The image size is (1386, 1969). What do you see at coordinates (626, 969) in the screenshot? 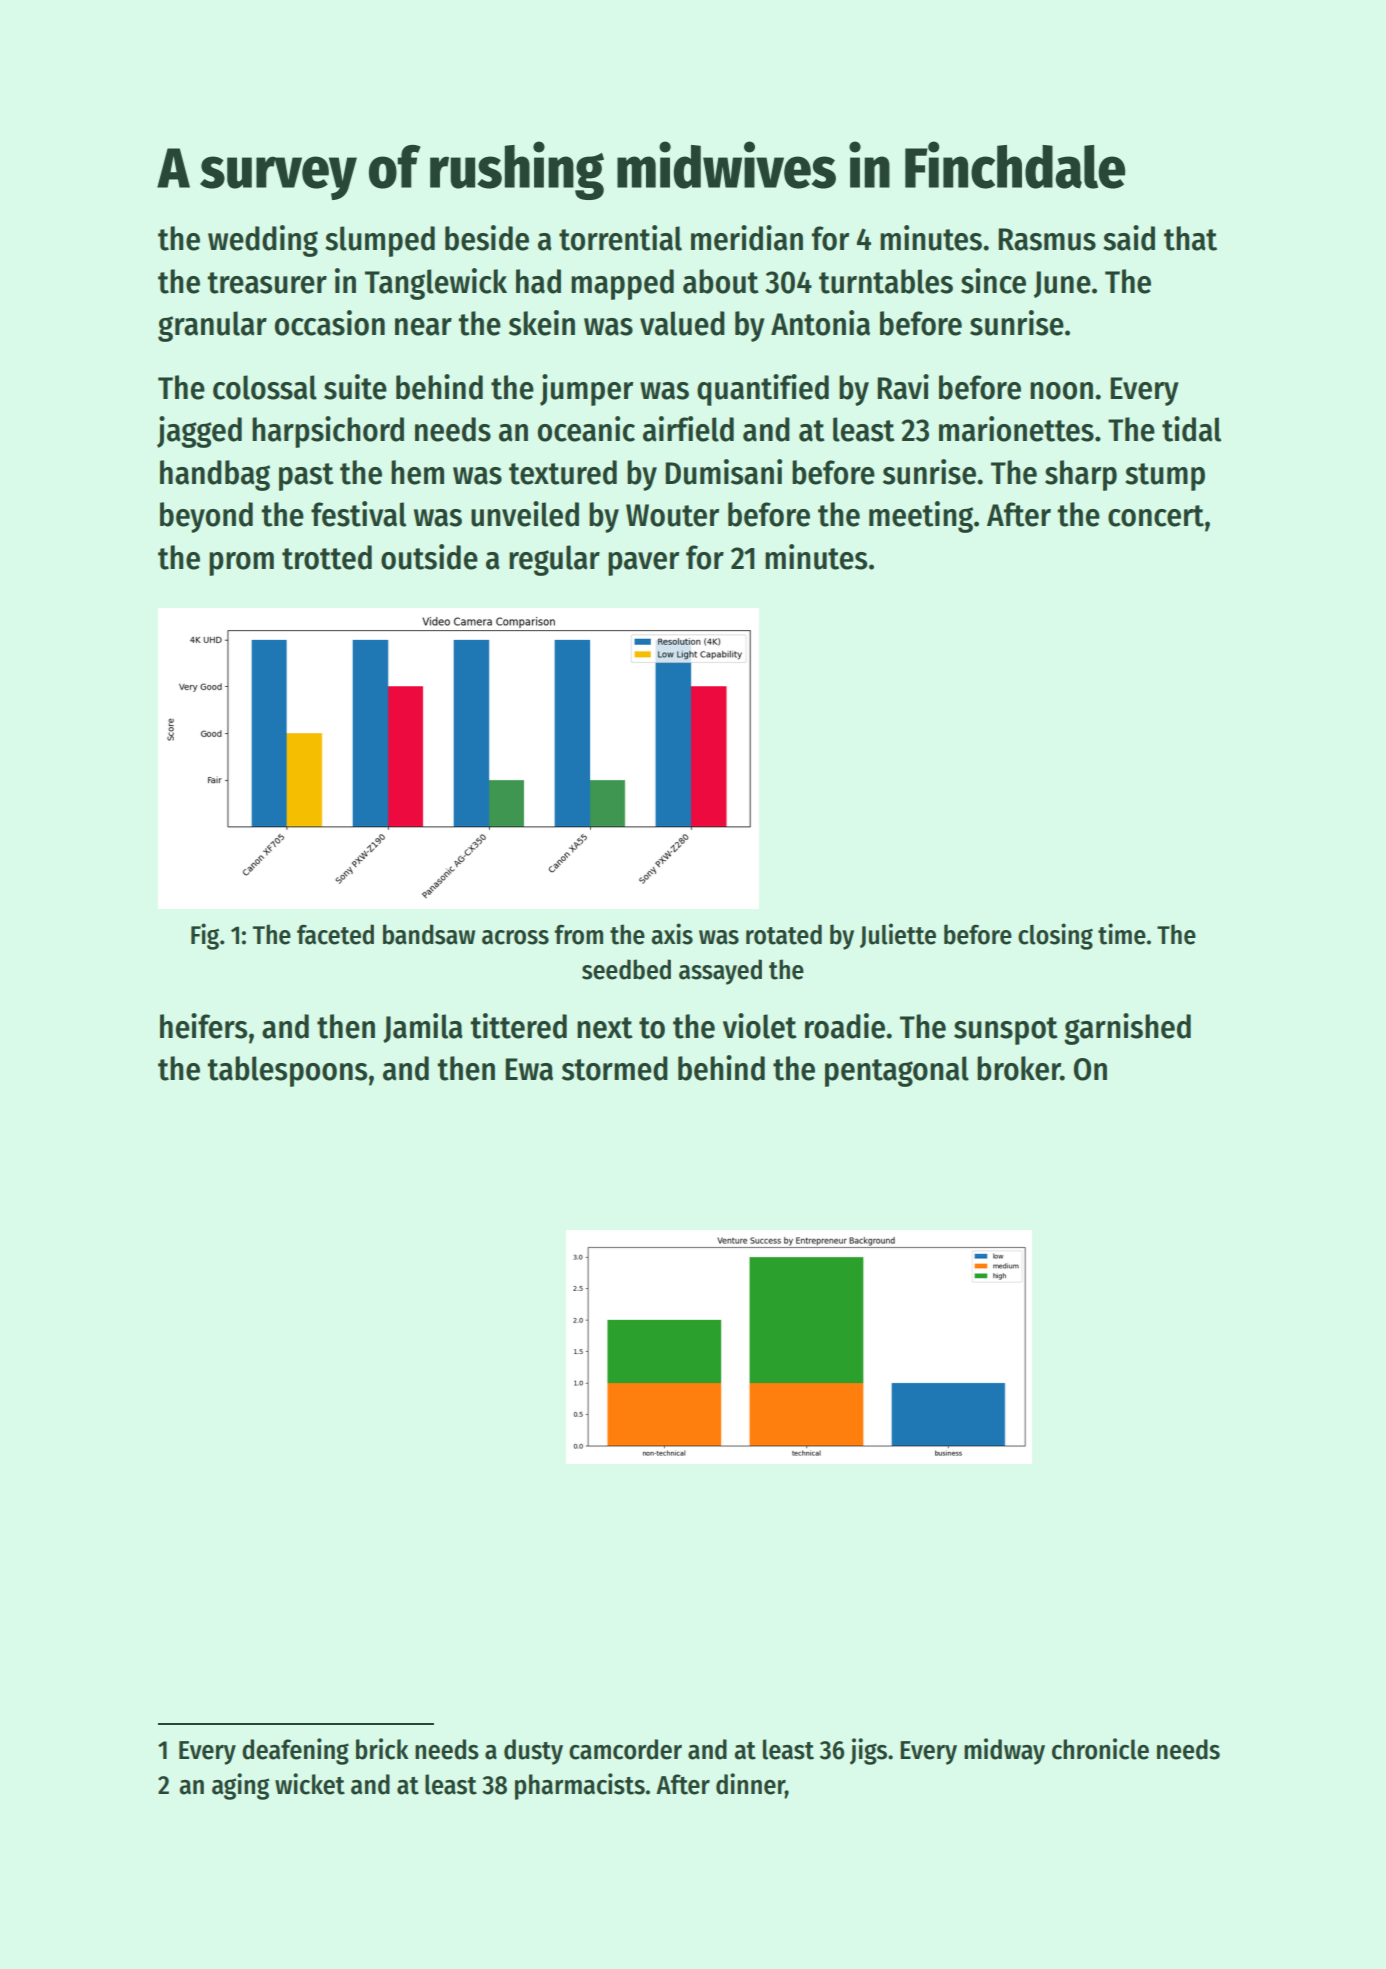
I see `seedbed` at bounding box center [626, 969].
